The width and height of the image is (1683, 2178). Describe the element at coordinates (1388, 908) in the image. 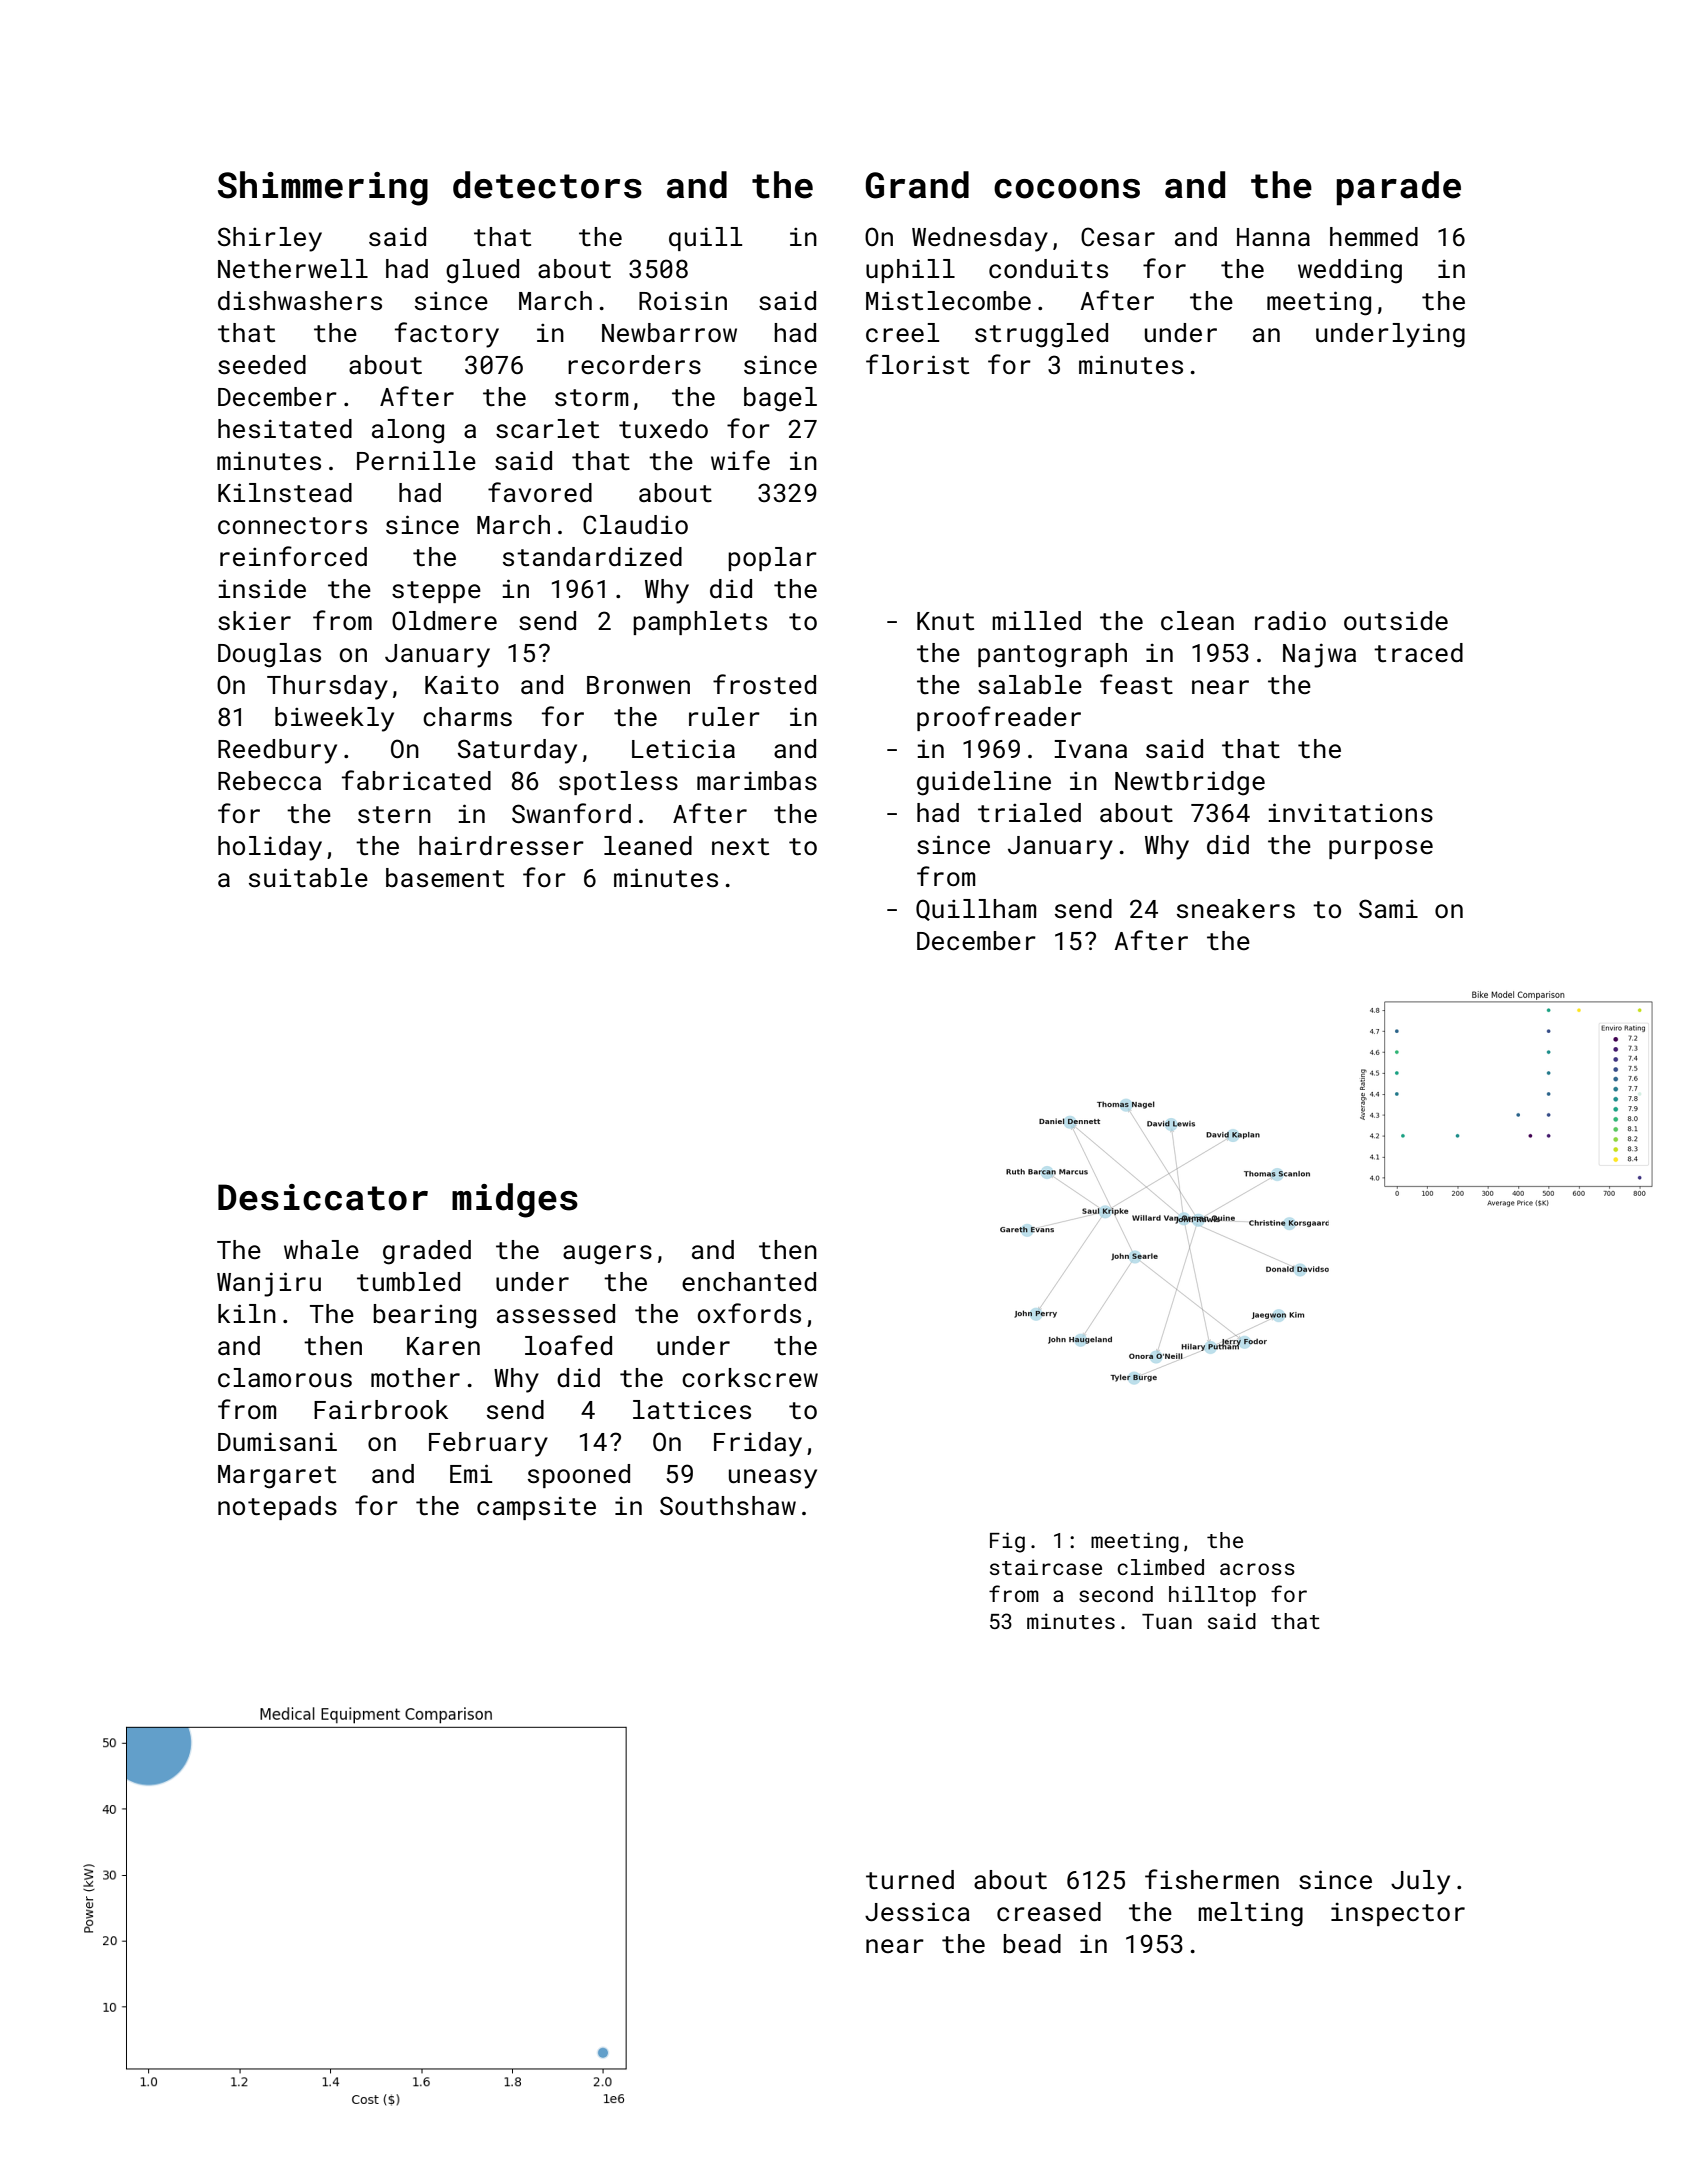

I see `Sami` at that location.
